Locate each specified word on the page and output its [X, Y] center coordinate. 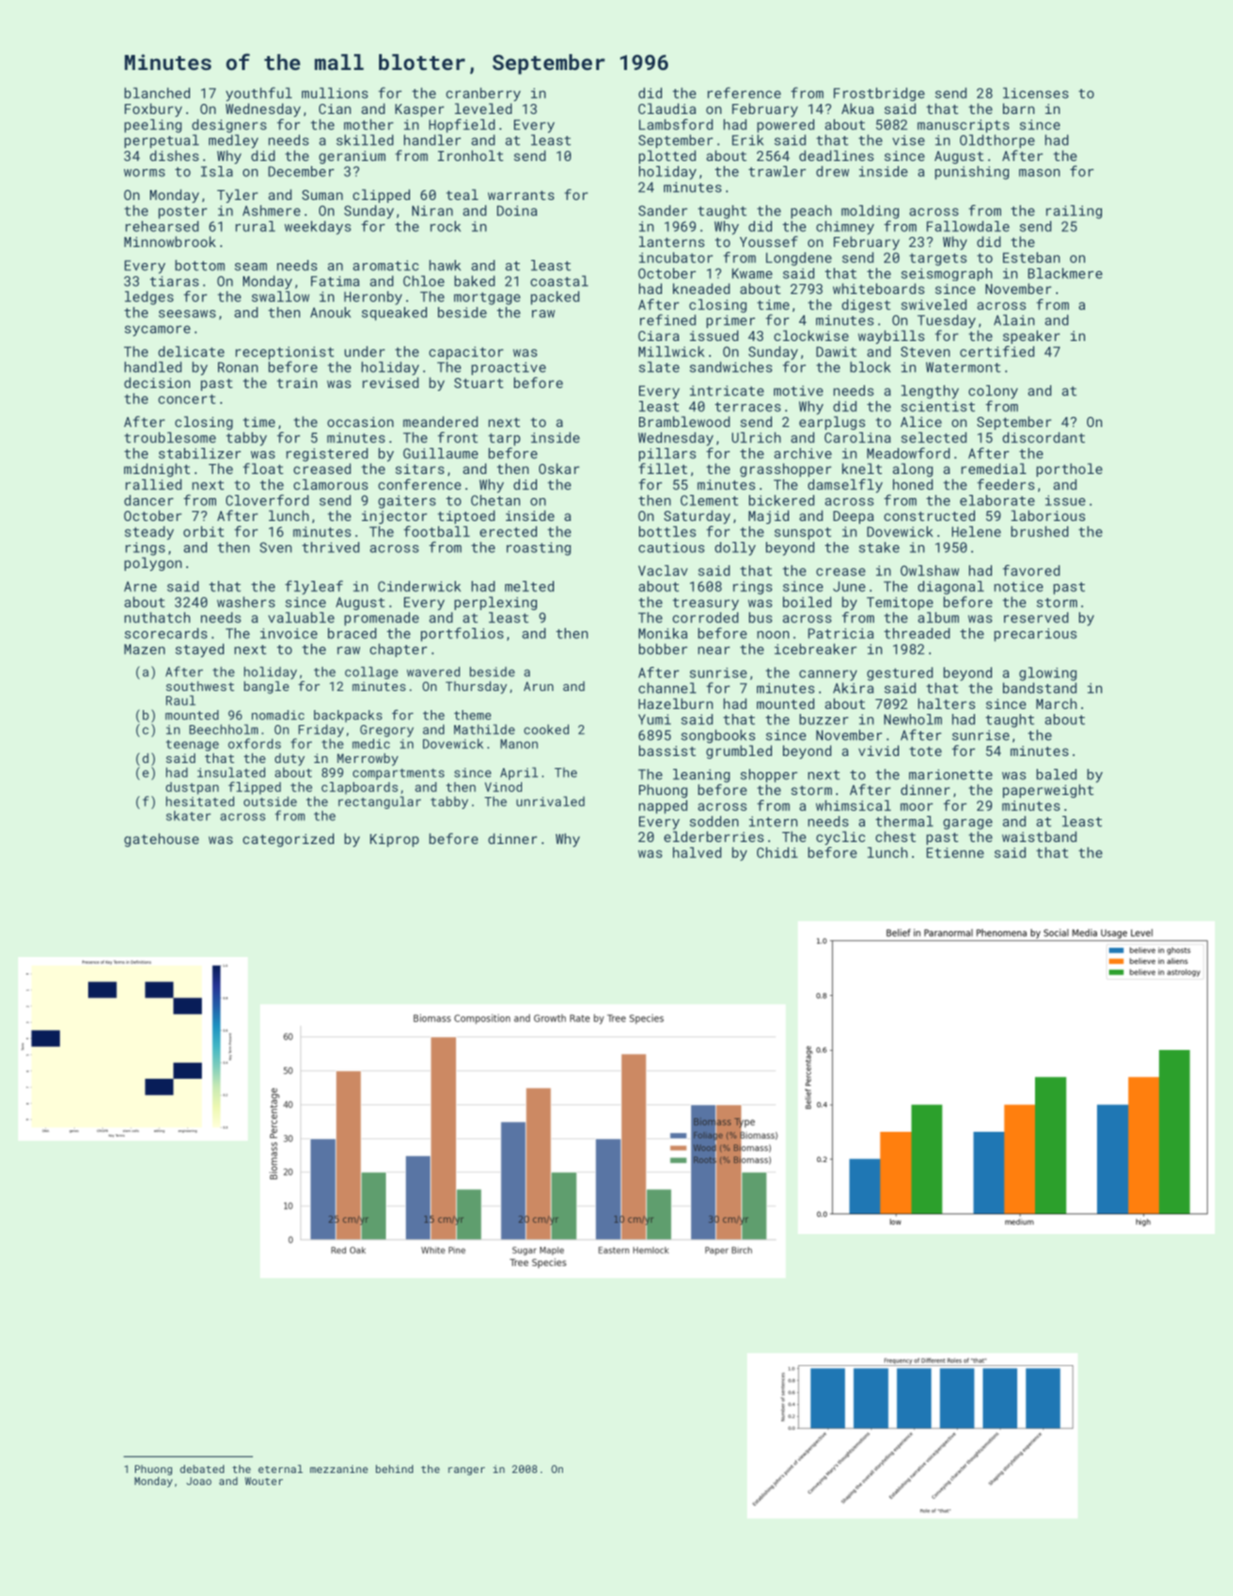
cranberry [483, 94]
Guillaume [440, 453]
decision [157, 382]
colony [993, 392]
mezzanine [339, 1469]
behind [394, 1469]
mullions [335, 93]
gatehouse [161, 840]
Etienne [955, 852]
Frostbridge [879, 94]
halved [697, 852]
